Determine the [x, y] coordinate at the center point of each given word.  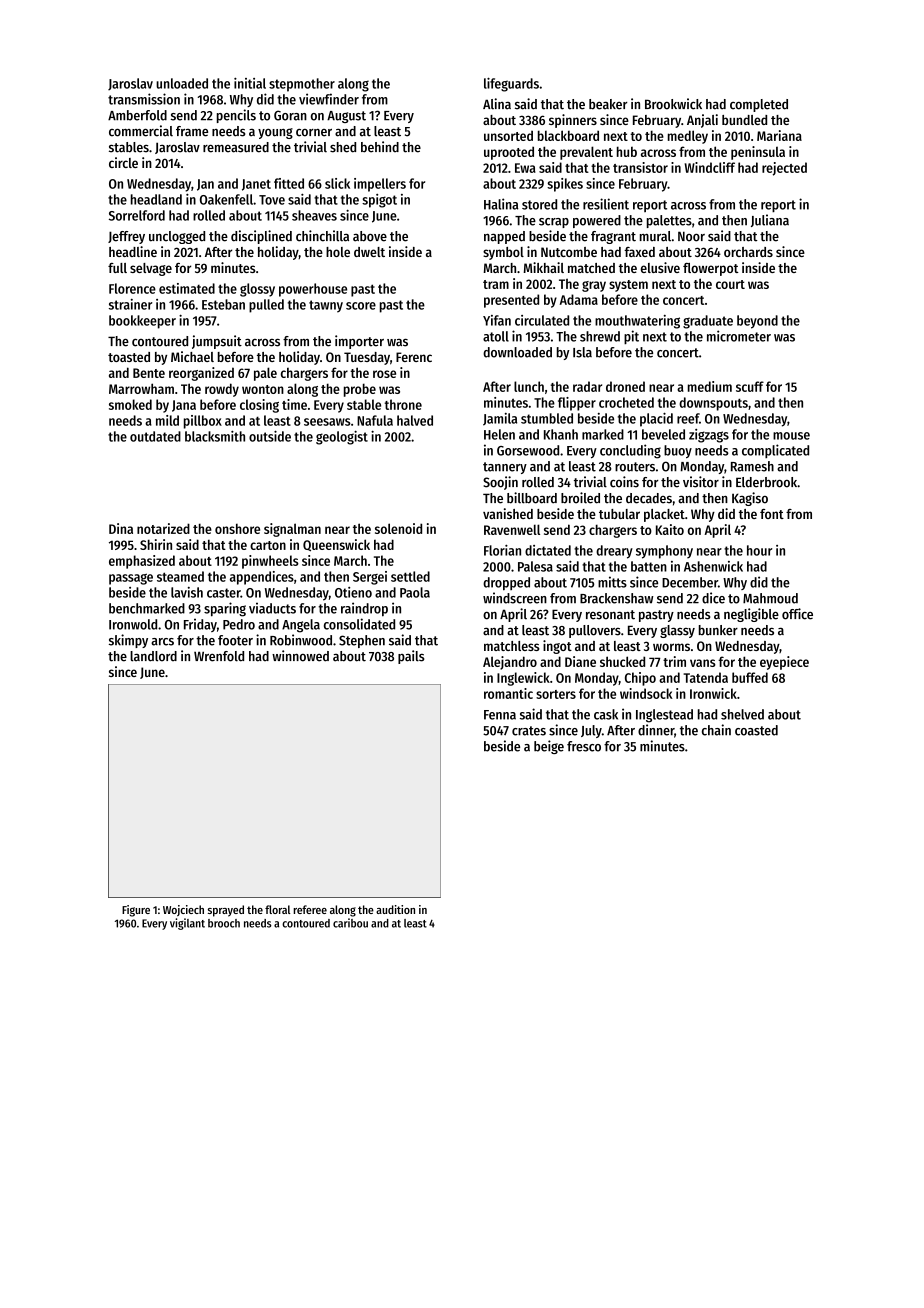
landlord [153, 656]
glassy [677, 631]
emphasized [142, 562]
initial [250, 83]
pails [411, 657]
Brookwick [673, 104]
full [117, 268]
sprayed [226, 911]
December [690, 582]
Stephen [362, 641]
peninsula [758, 153]
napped [504, 237]
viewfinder [329, 99]
